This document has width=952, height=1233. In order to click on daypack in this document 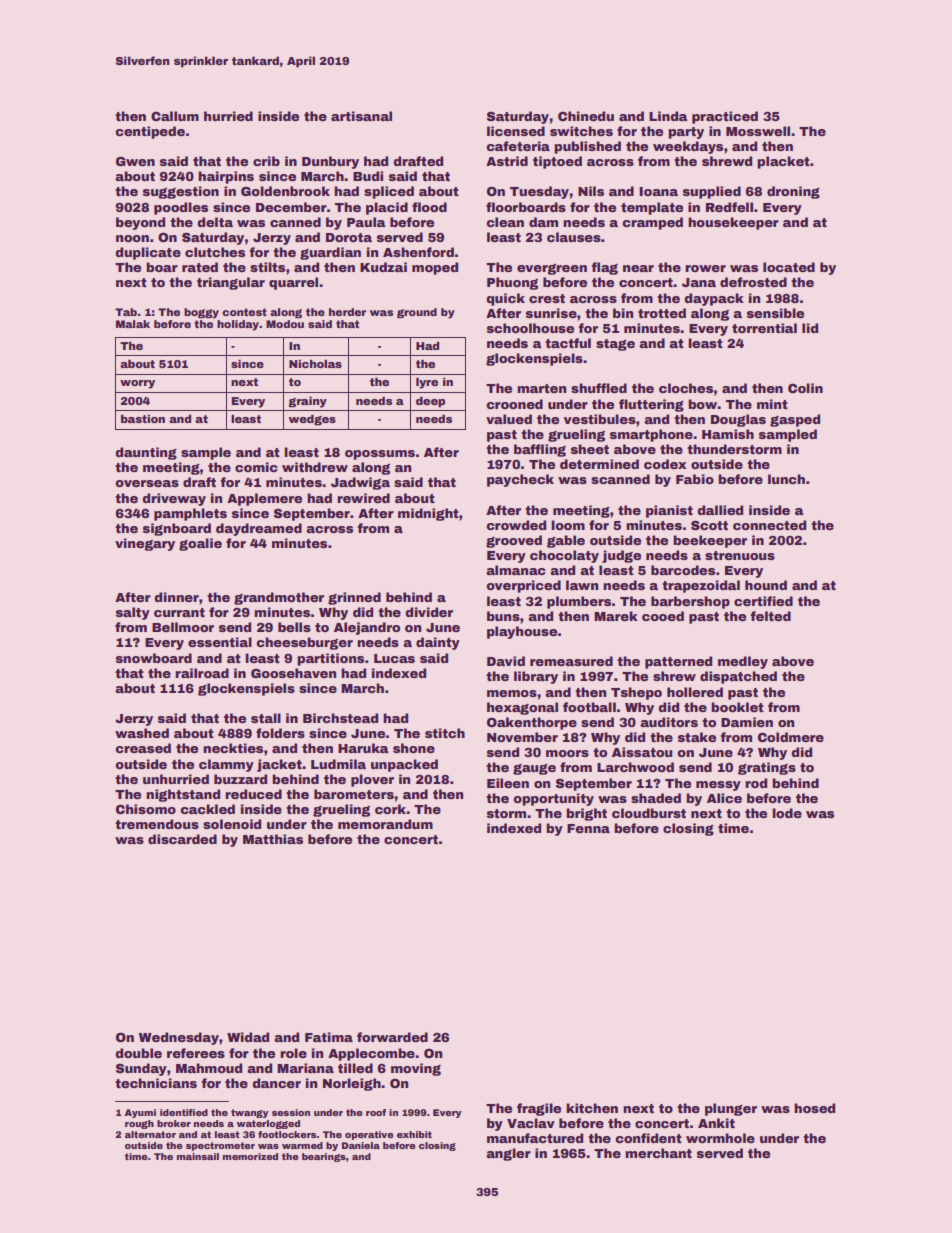, I will do `click(714, 299)`.
